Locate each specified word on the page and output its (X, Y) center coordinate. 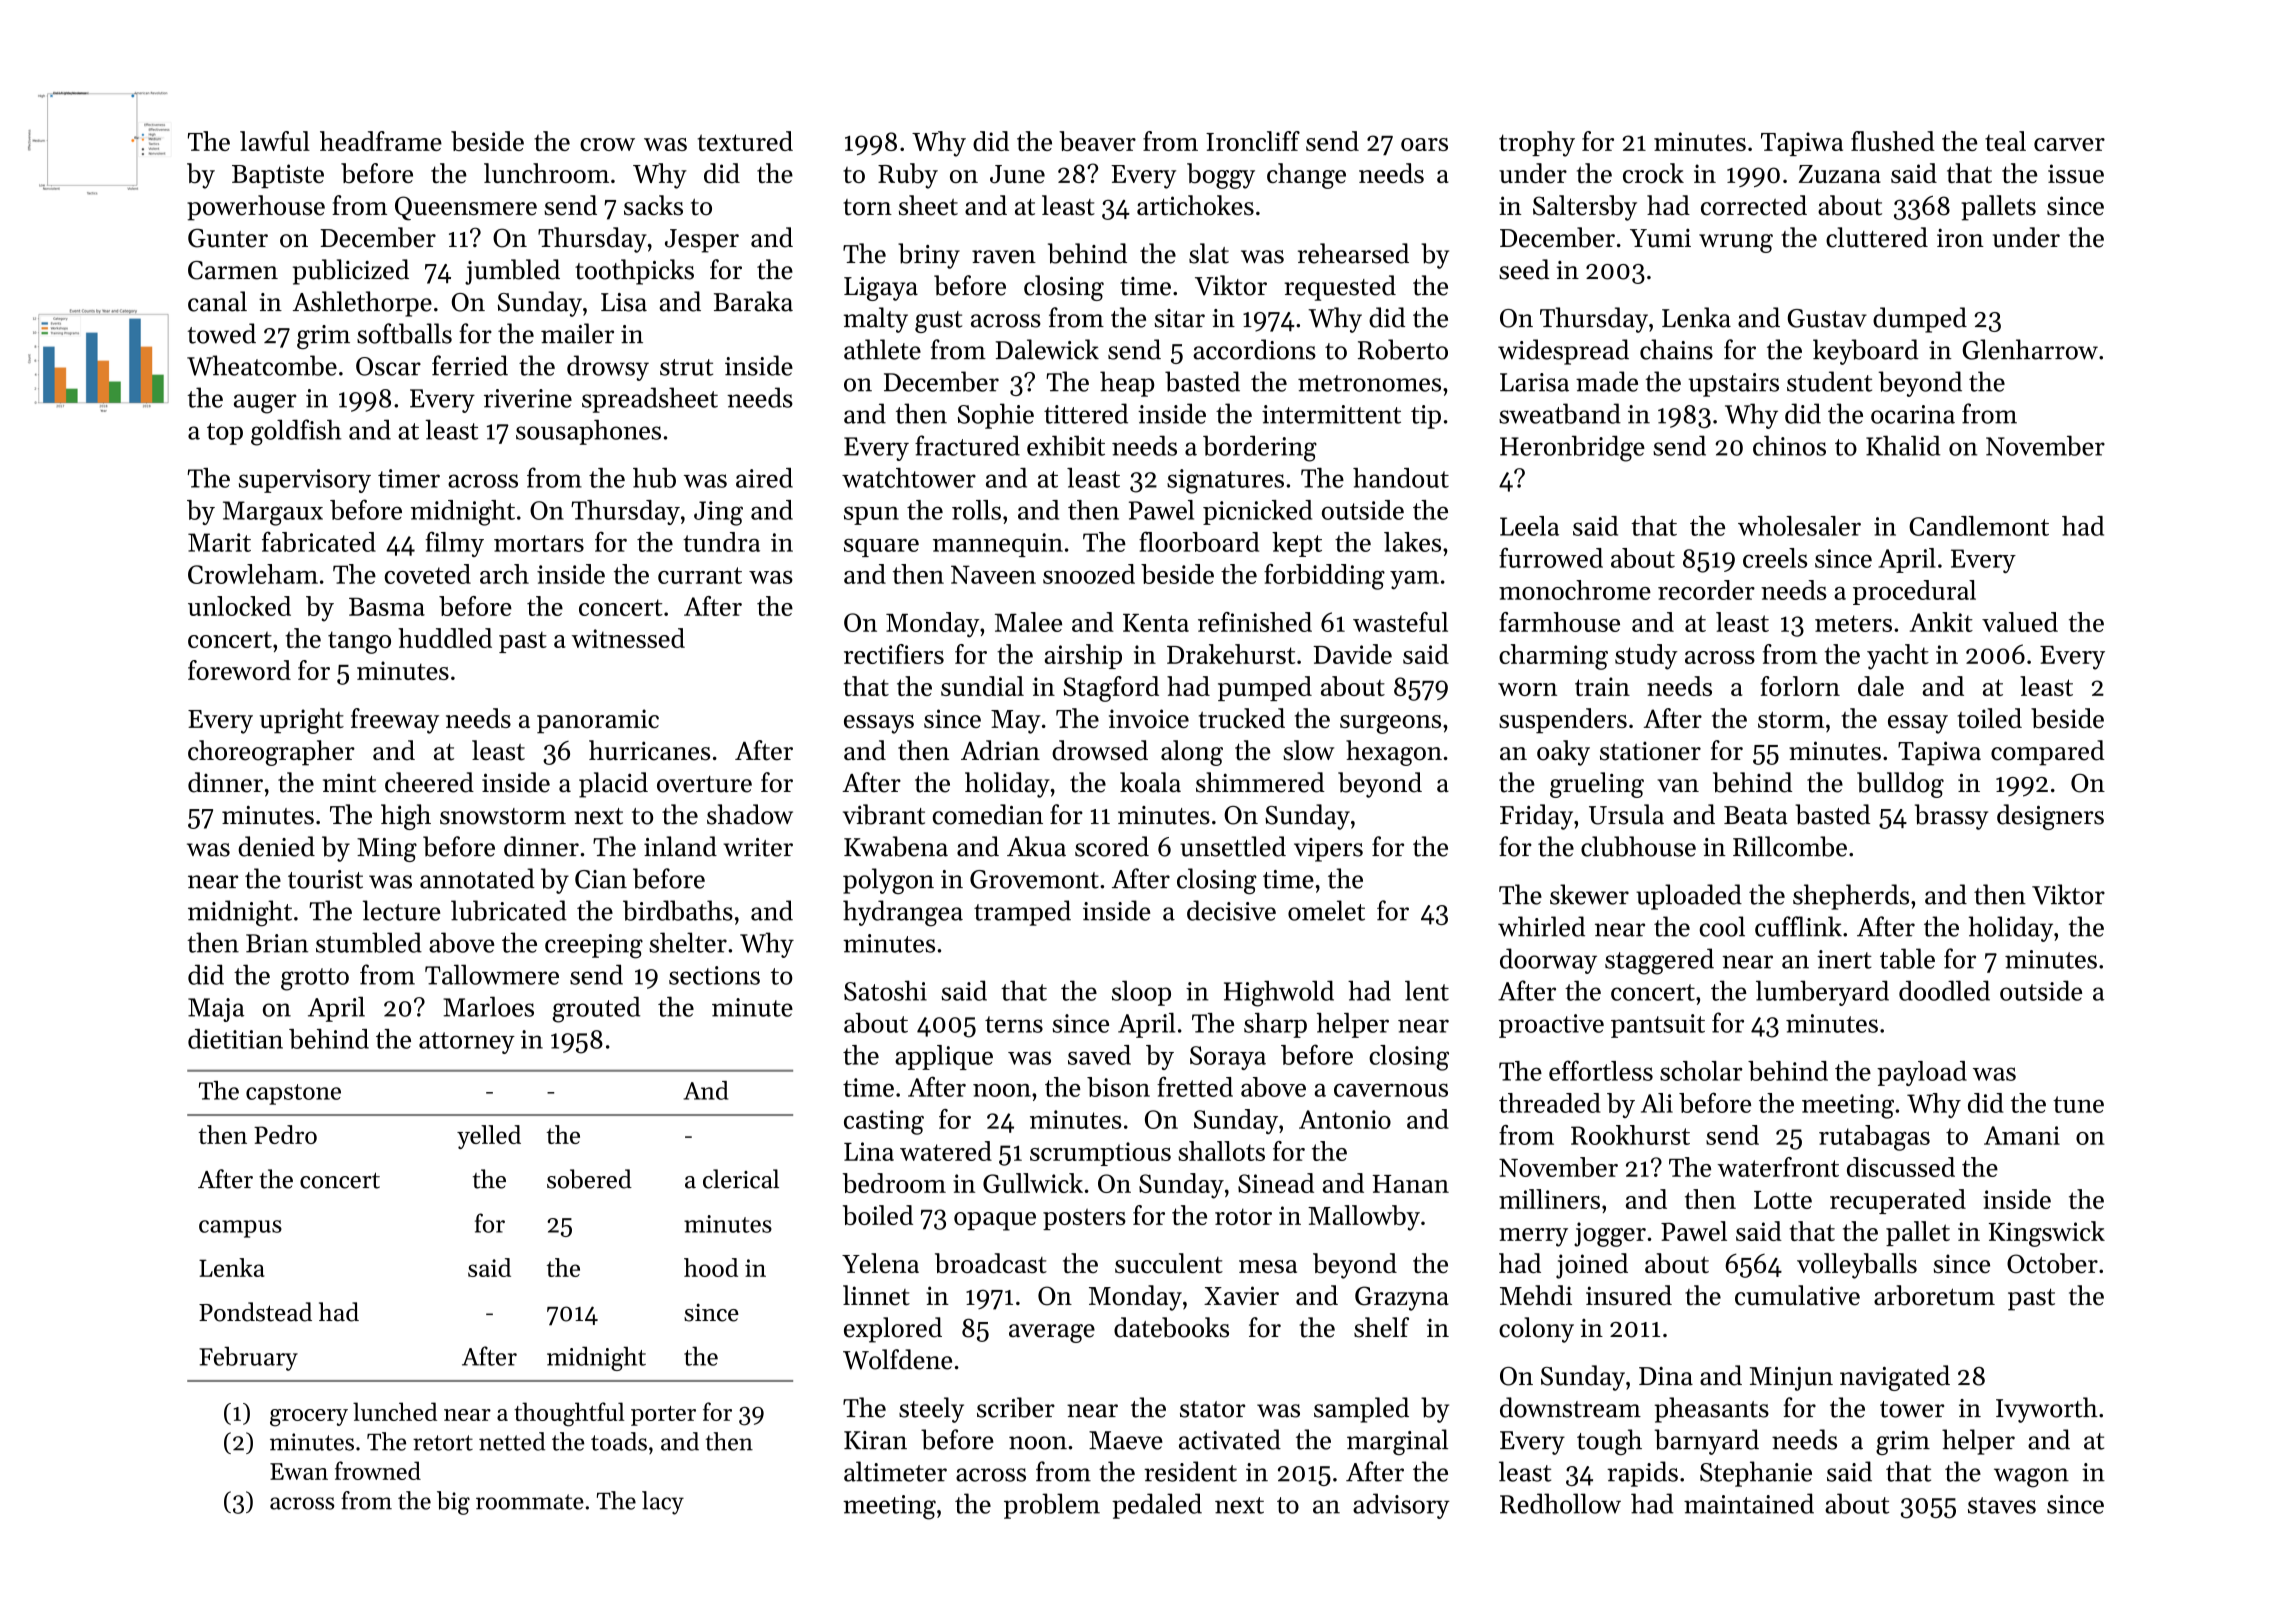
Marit (219, 542)
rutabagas (1874, 1138)
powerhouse (256, 208)
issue (2076, 173)
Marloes (488, 1006)
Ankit (1941, 622)
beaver (1097, 141)
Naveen (993, 574)
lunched (395, 1411)
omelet (1326, 910)
